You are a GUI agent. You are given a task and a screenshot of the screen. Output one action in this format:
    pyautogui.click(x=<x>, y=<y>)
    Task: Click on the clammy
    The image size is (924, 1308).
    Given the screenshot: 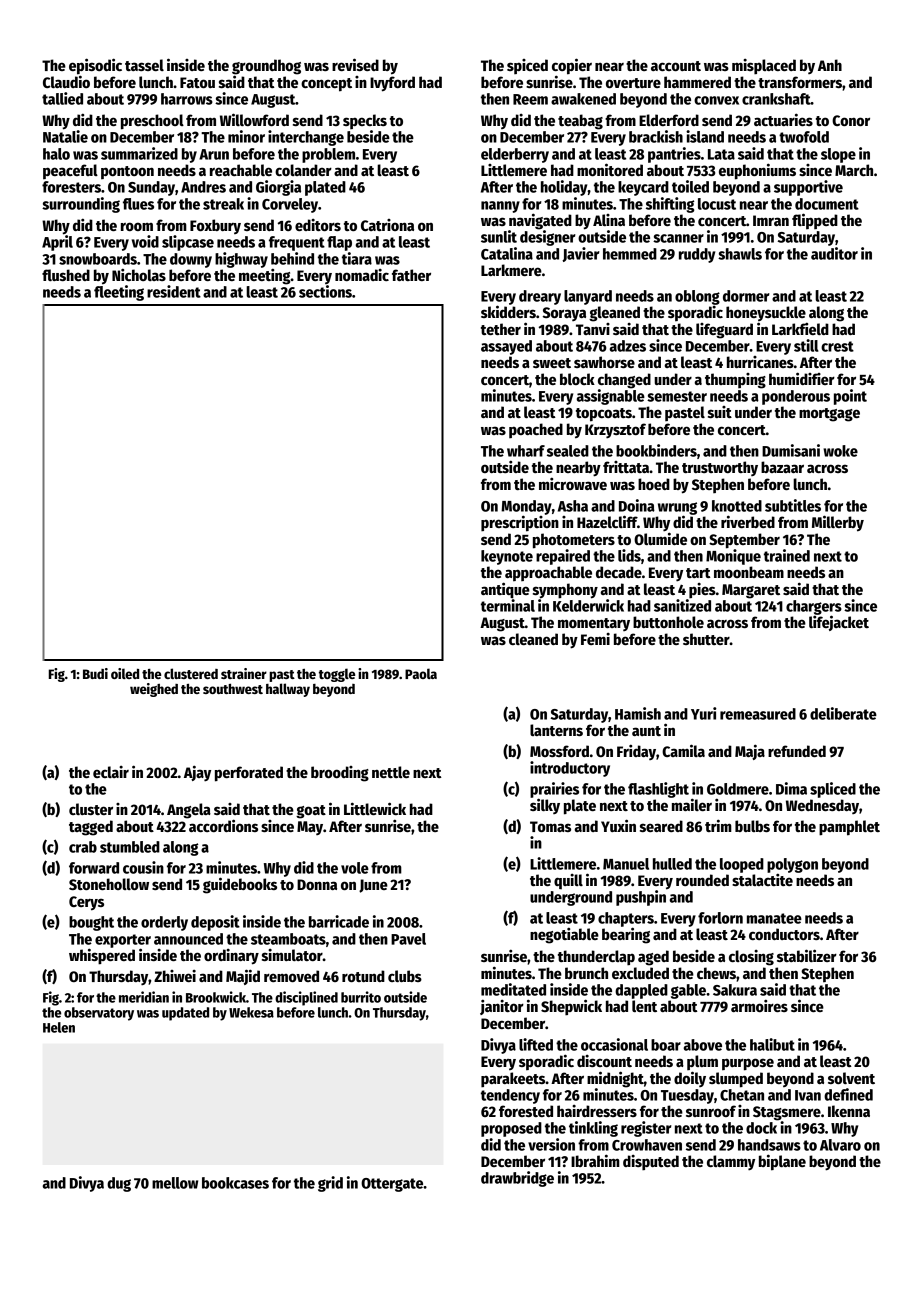 What is the action you would take?
    pyautogui.click(x=731, y=1163)
